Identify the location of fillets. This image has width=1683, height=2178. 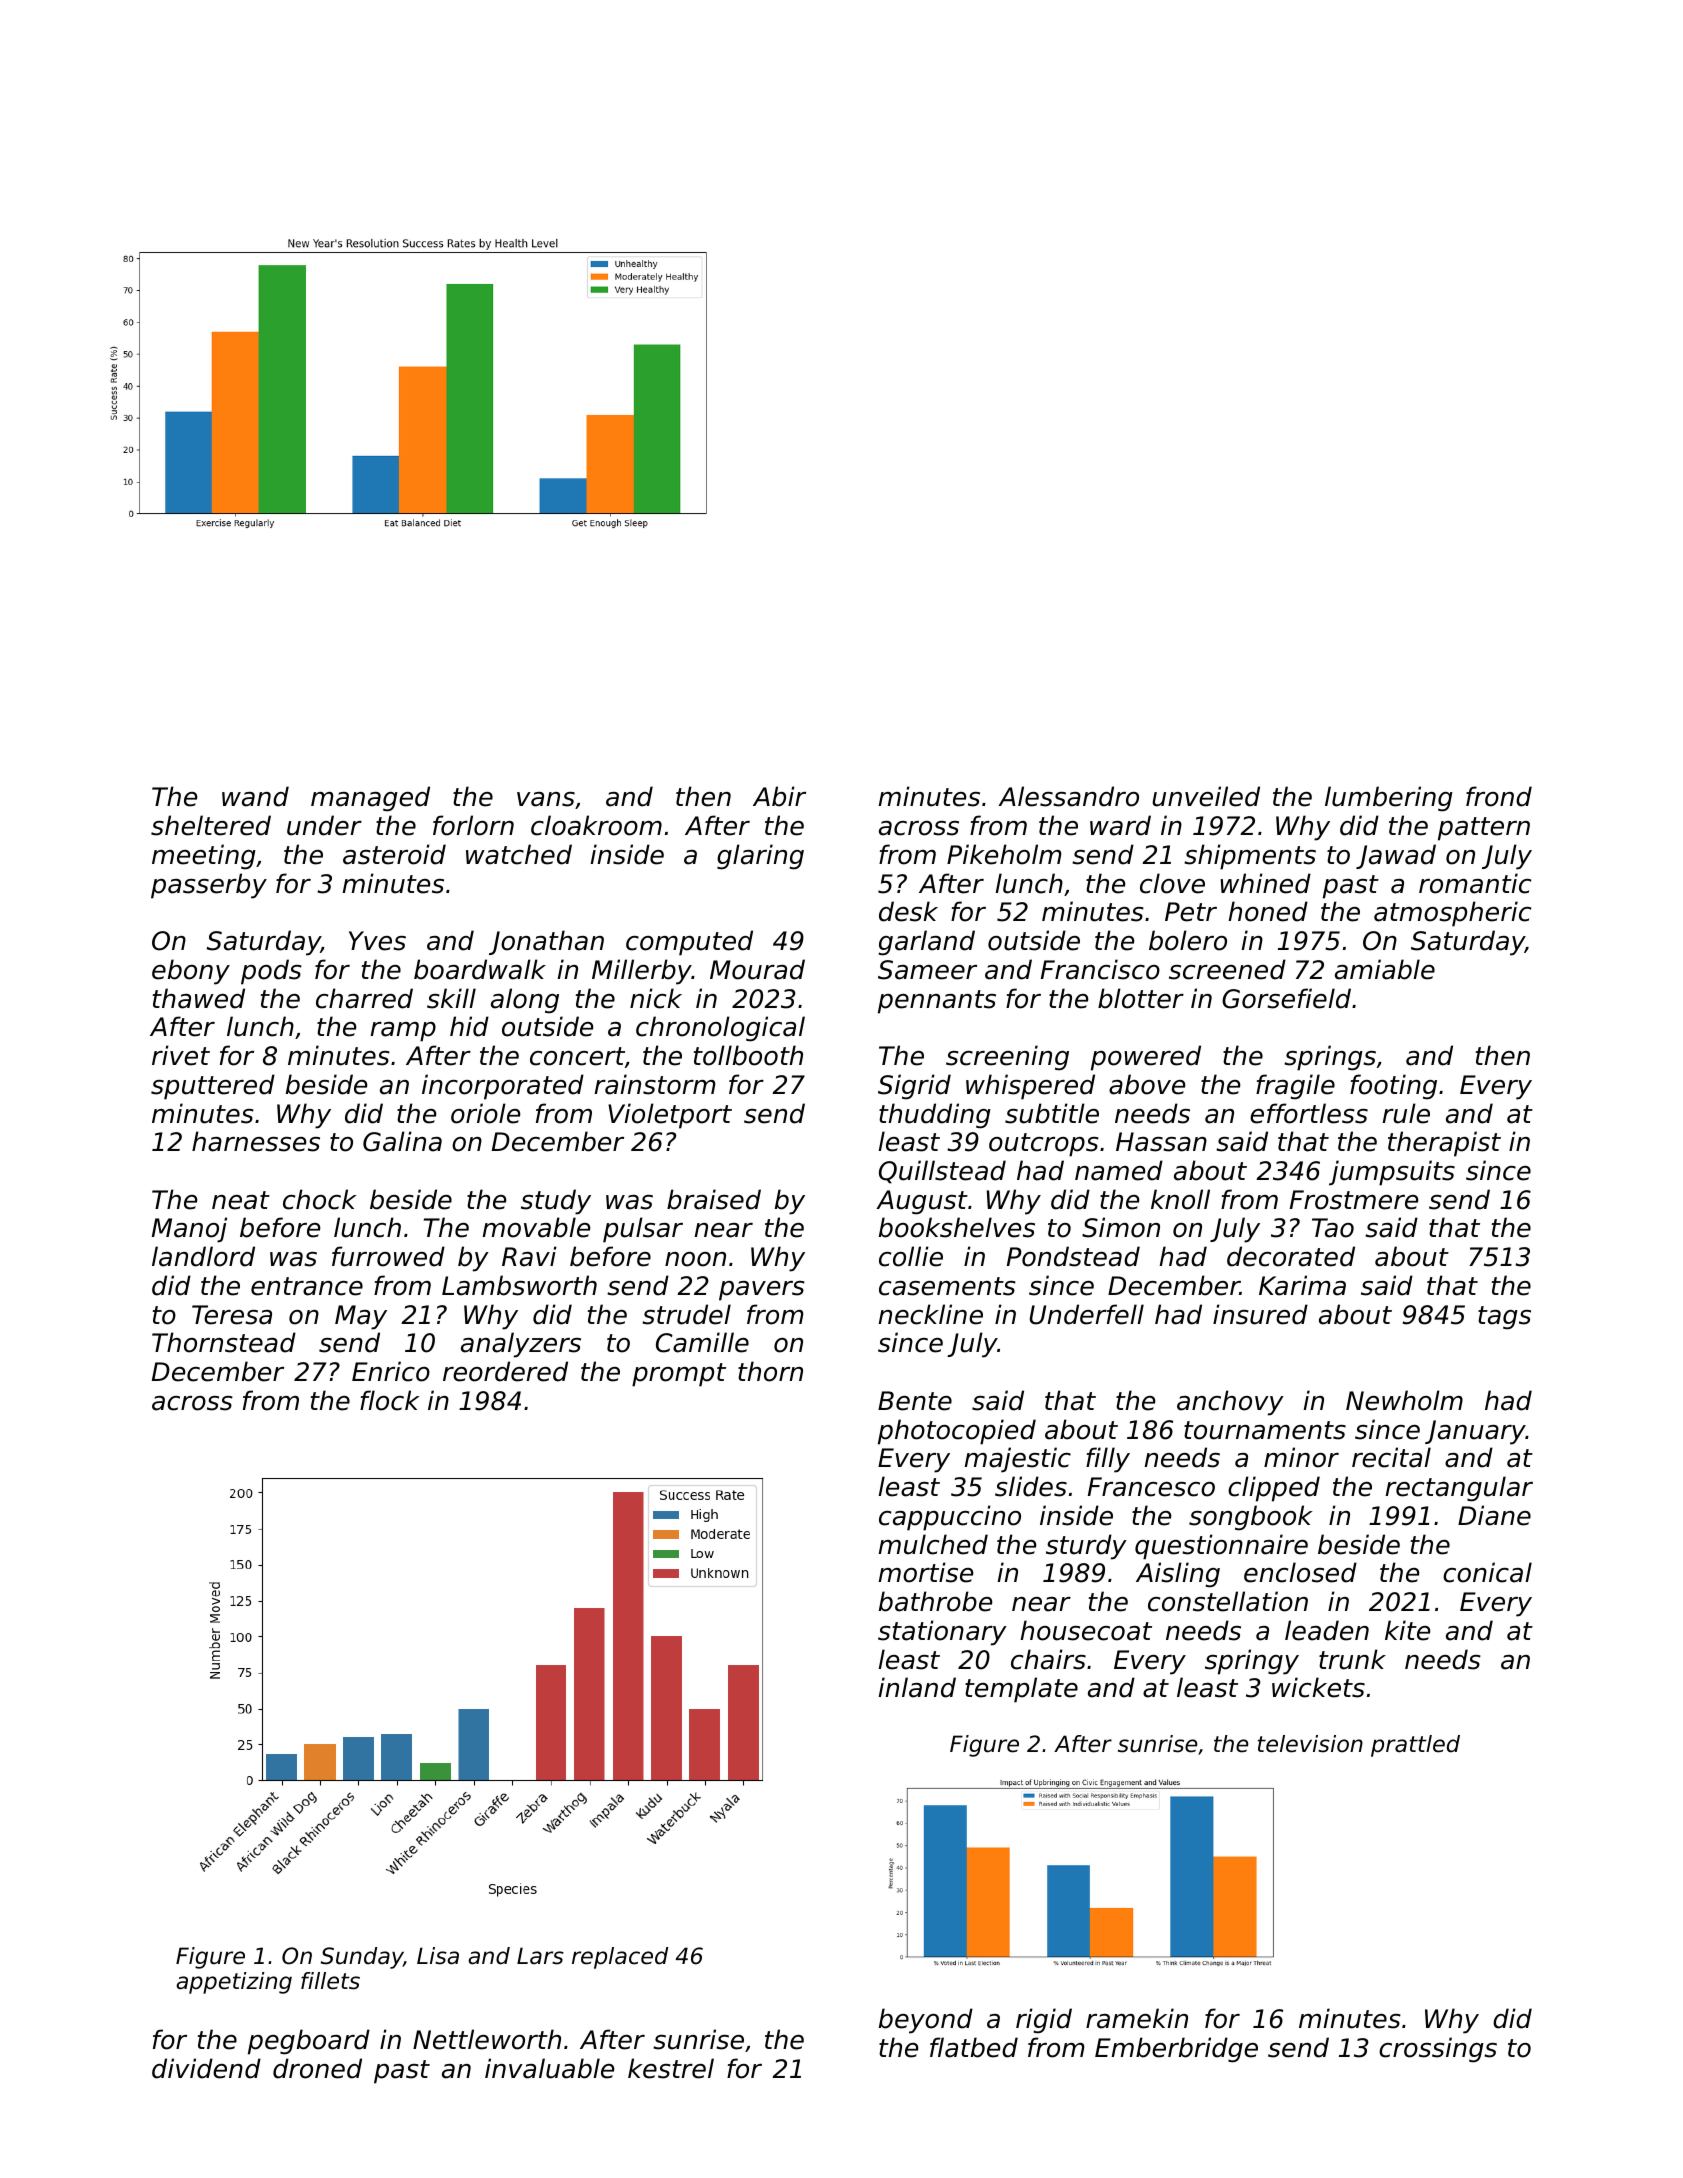
(330, 1981).
